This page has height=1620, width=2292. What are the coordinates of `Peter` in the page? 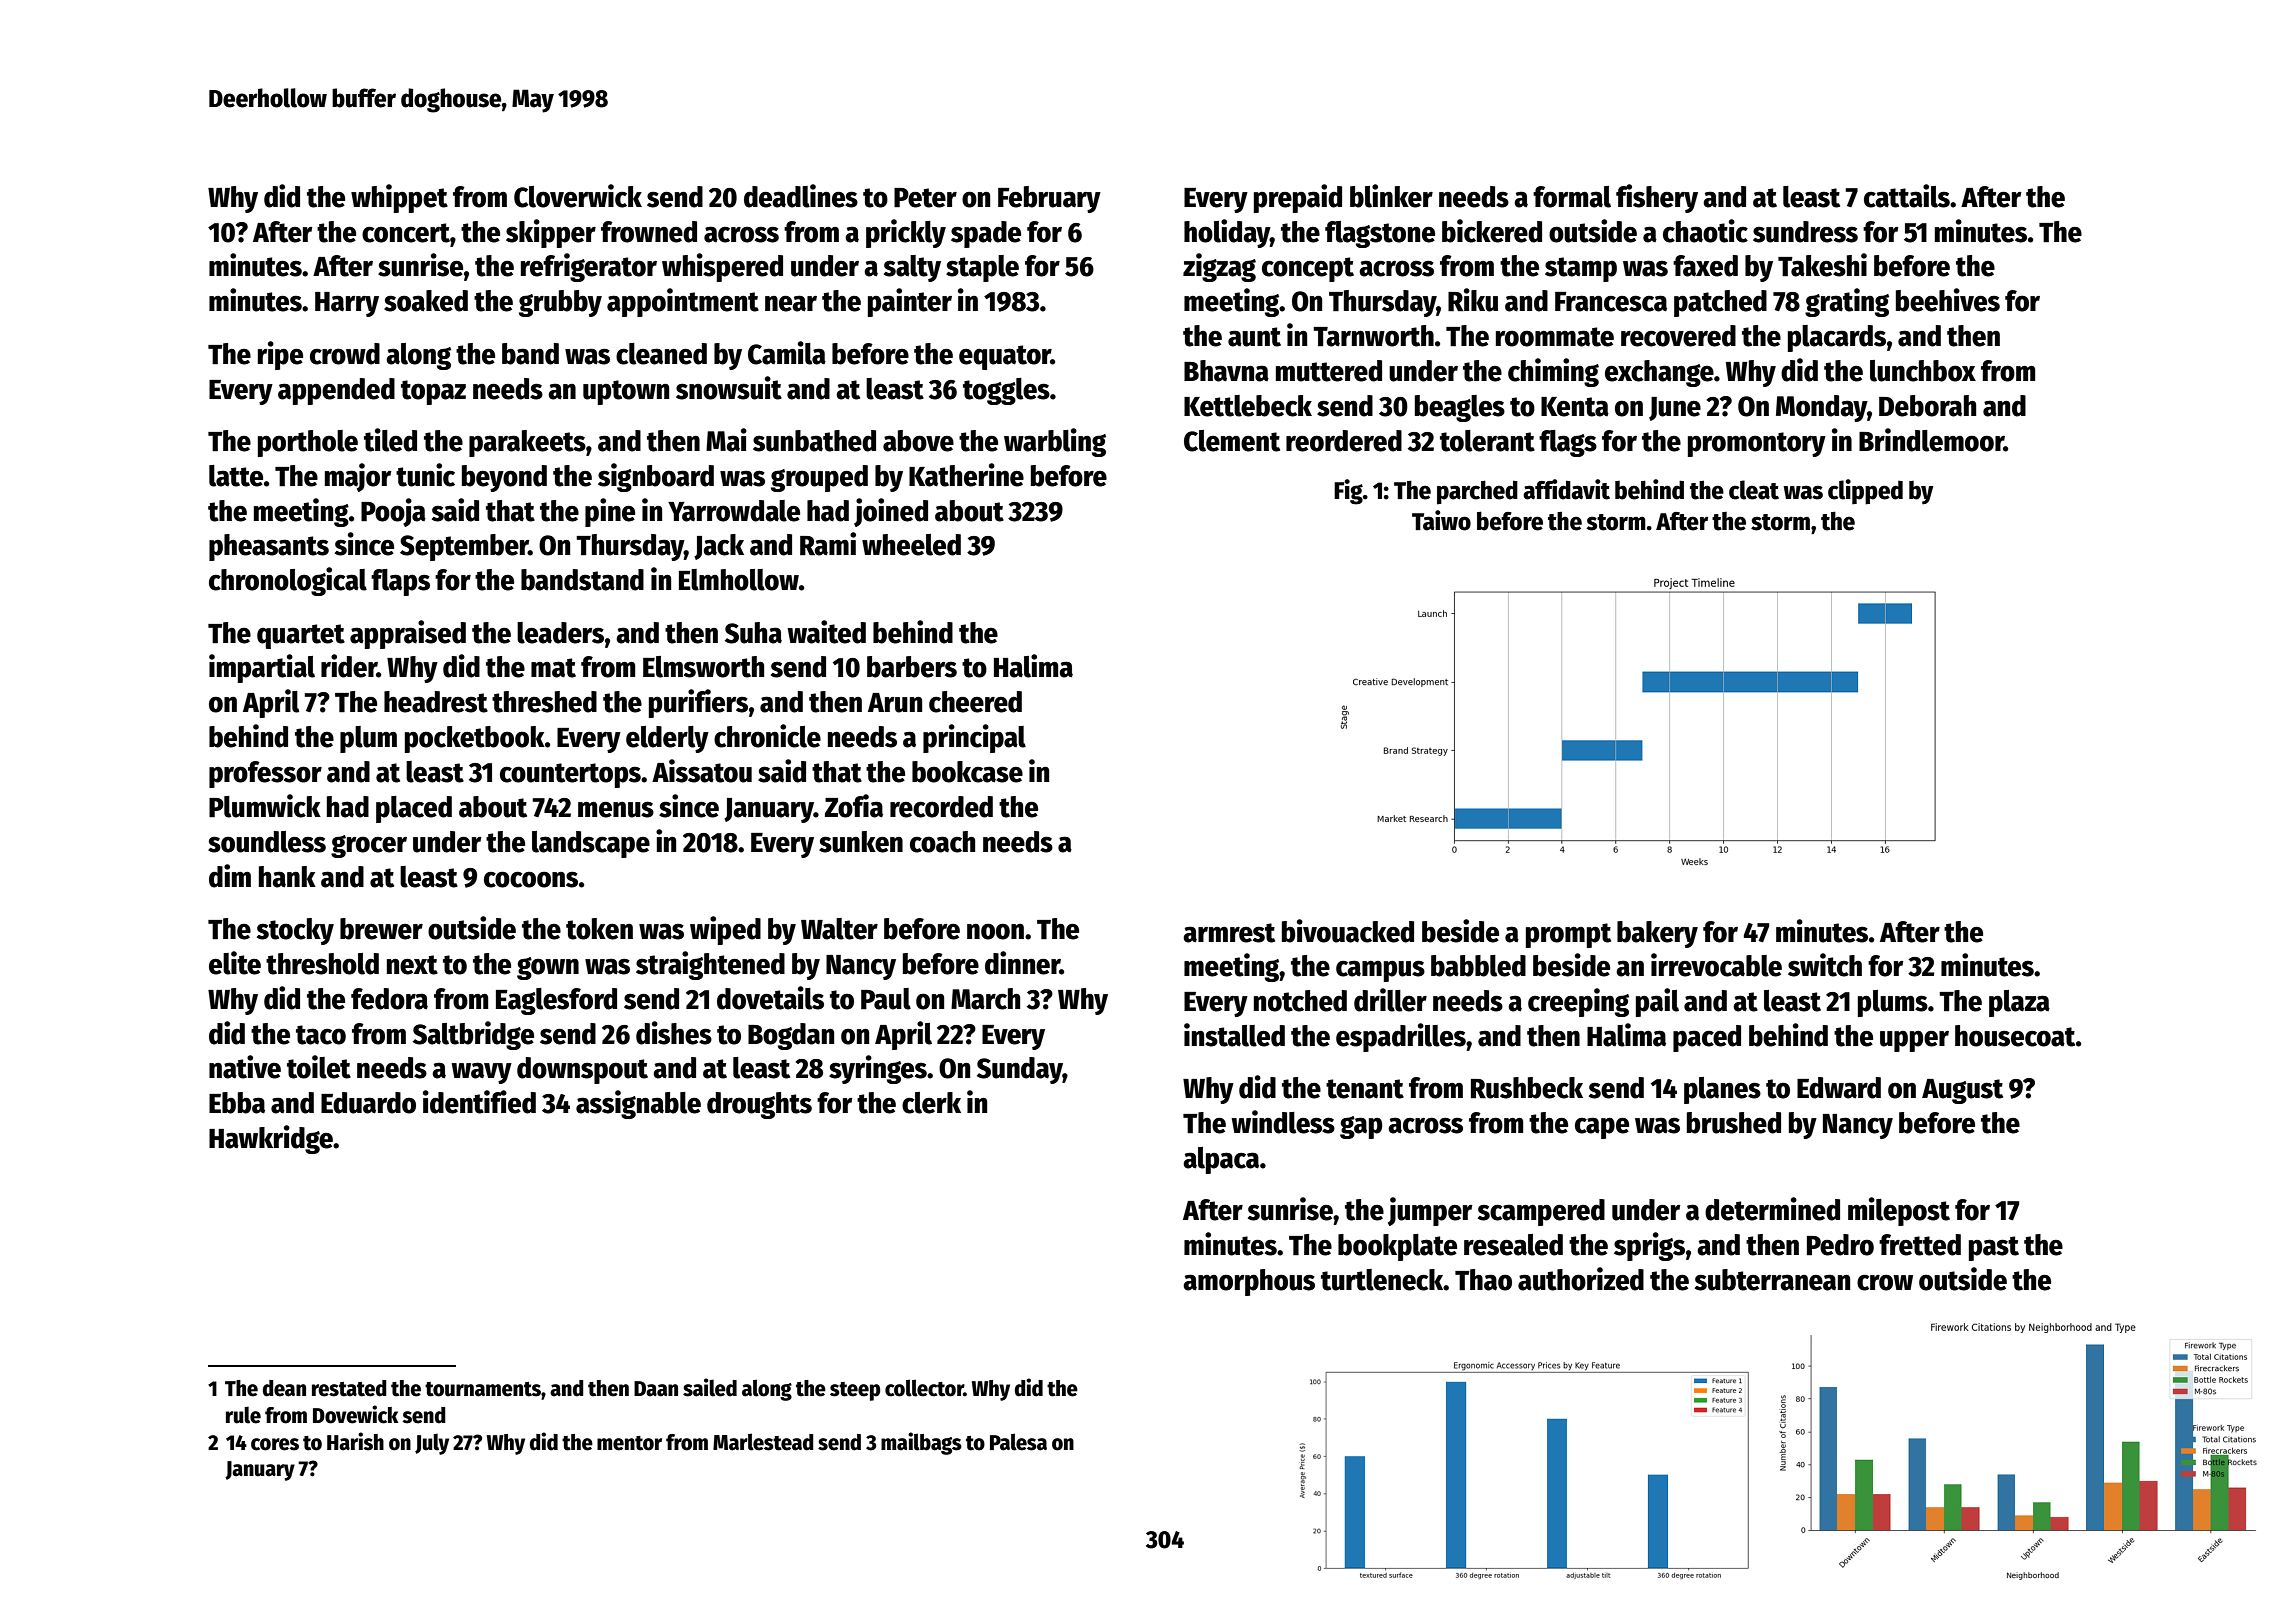 It's located at (925, 198).
